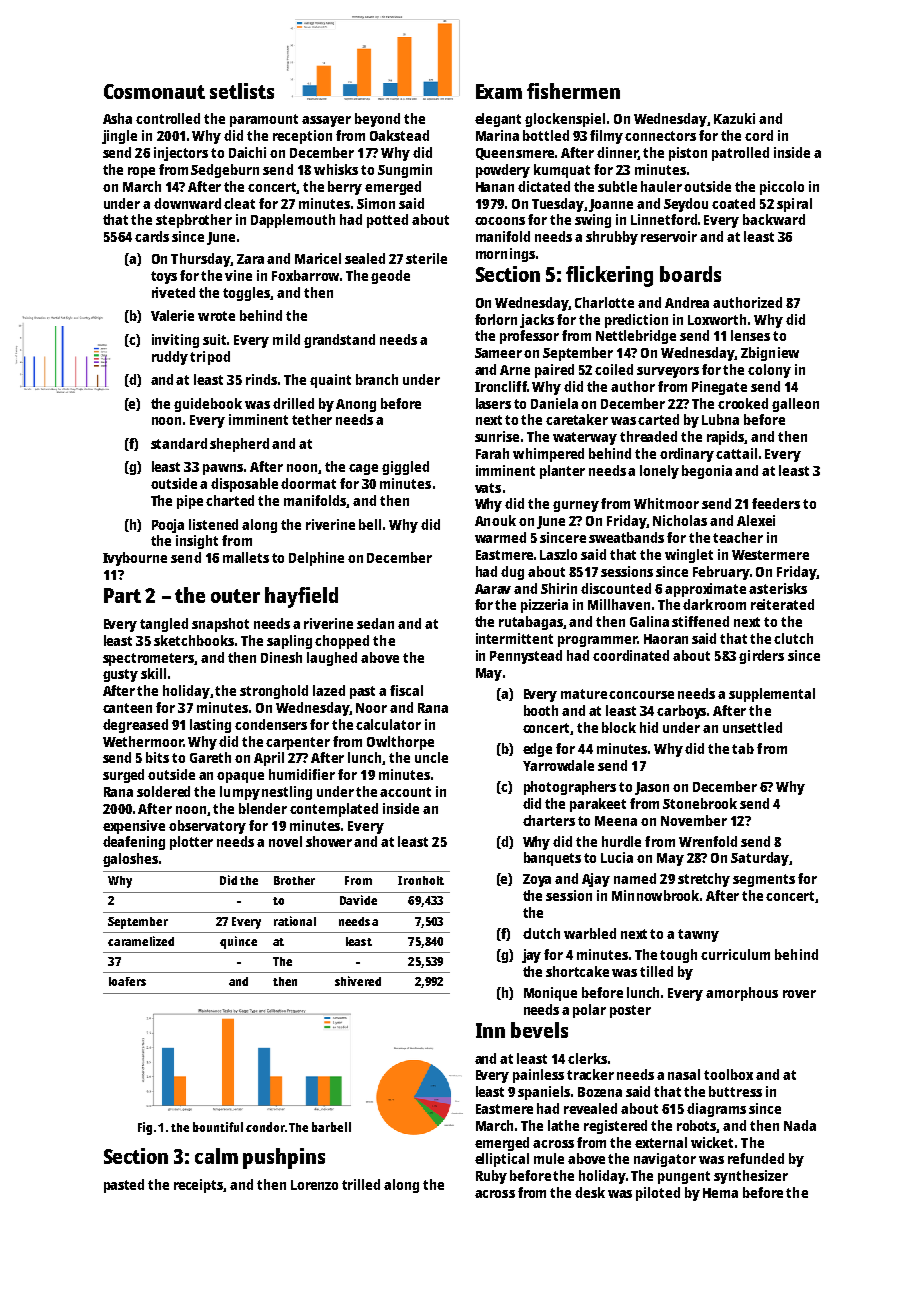 This document has height=1308, width=924. What do you see at coordinates (191, 843) in the document?
I see `plotter` at bounding box center [191, 843].
